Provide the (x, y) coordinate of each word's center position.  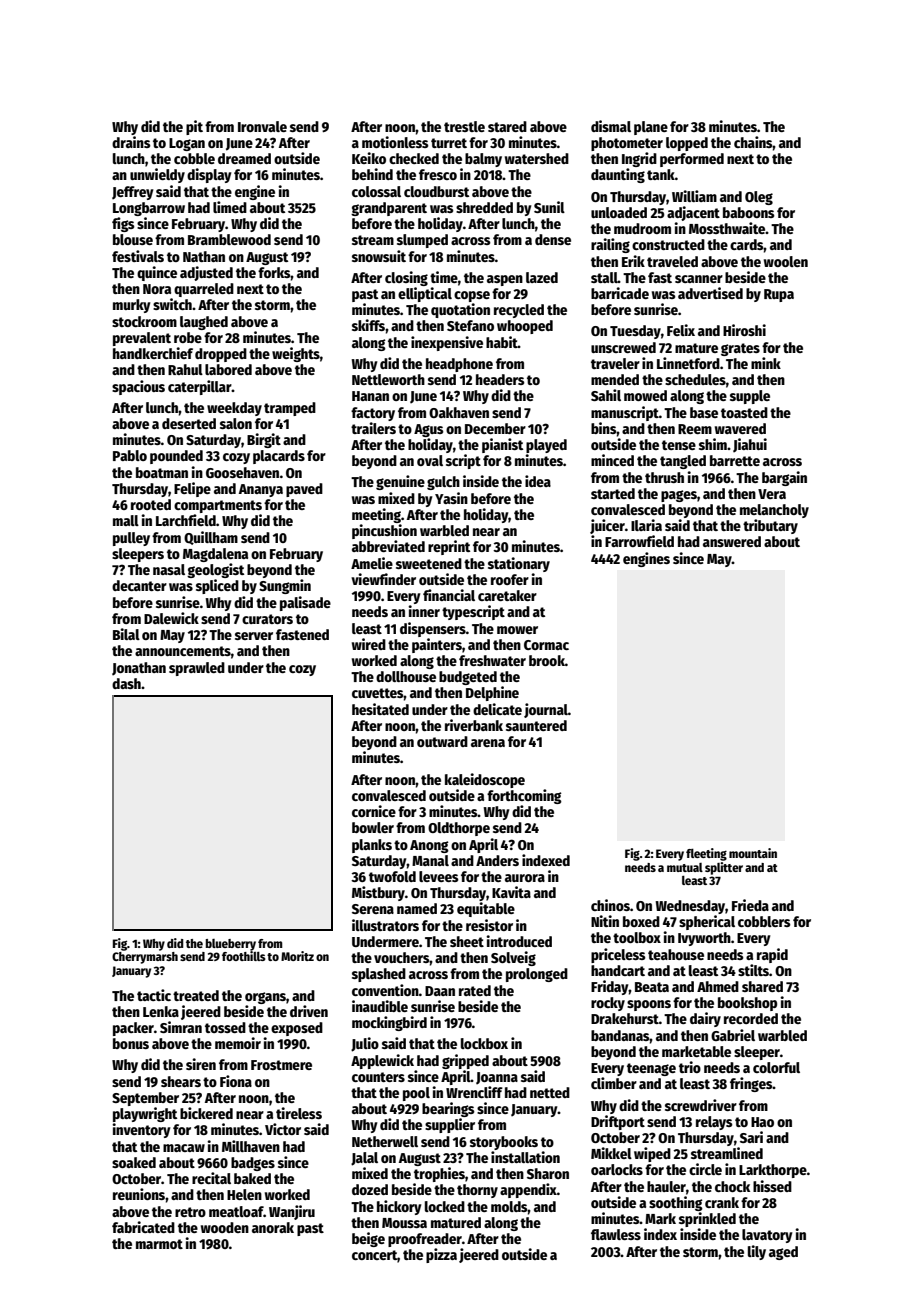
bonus (131, 1043)
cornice (374, 811)
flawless (616, 1234)
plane (651, 128)
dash (126, 683)
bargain (784, 478)
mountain (753, 853)
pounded (176, 457)
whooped (525, 327)
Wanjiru (292, 1212)
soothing (676, 1203)
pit (194, 127)
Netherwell (385, 1141)
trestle (464, 126)
